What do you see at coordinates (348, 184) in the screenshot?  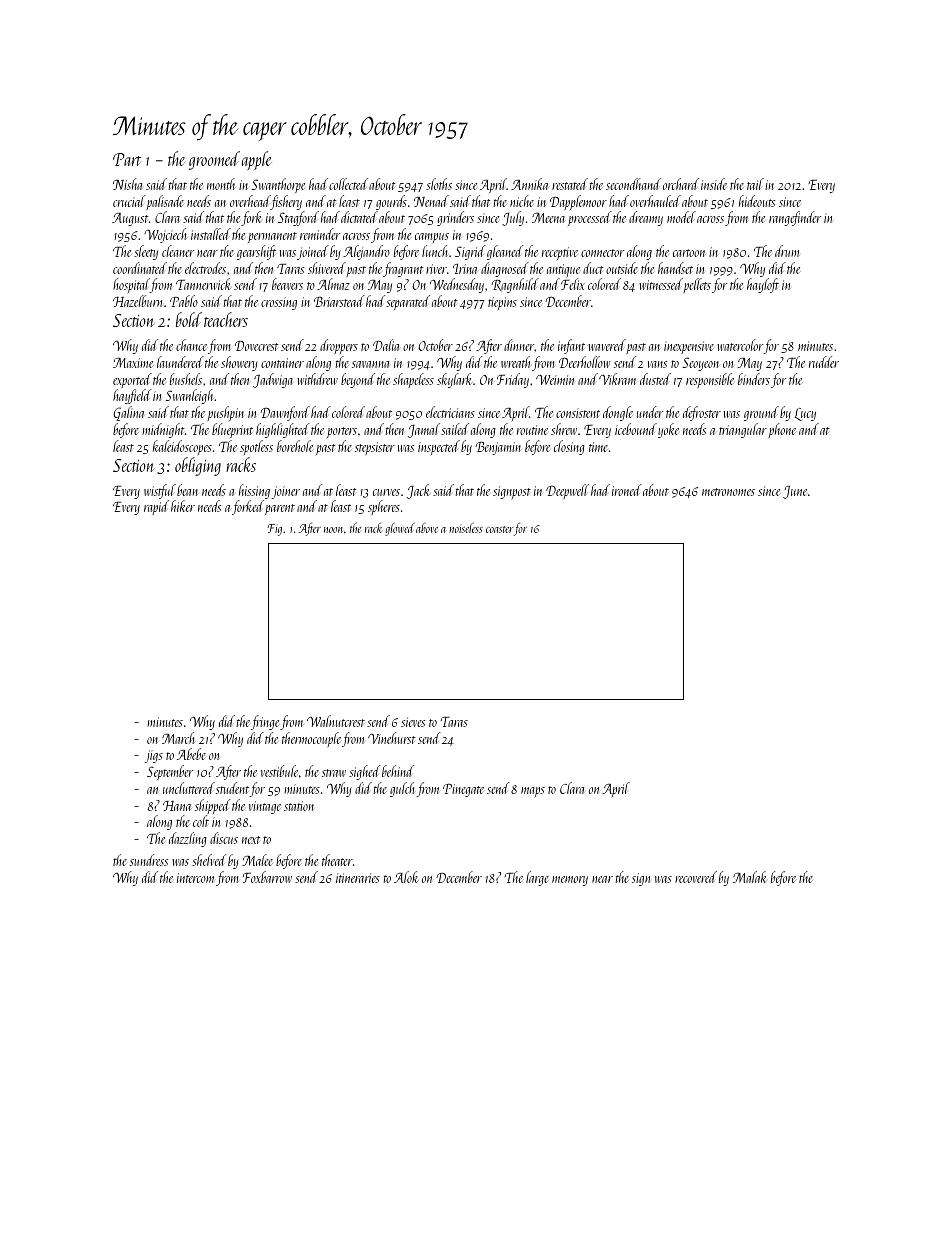 I see `collected` at bounding box center [348, 184].
